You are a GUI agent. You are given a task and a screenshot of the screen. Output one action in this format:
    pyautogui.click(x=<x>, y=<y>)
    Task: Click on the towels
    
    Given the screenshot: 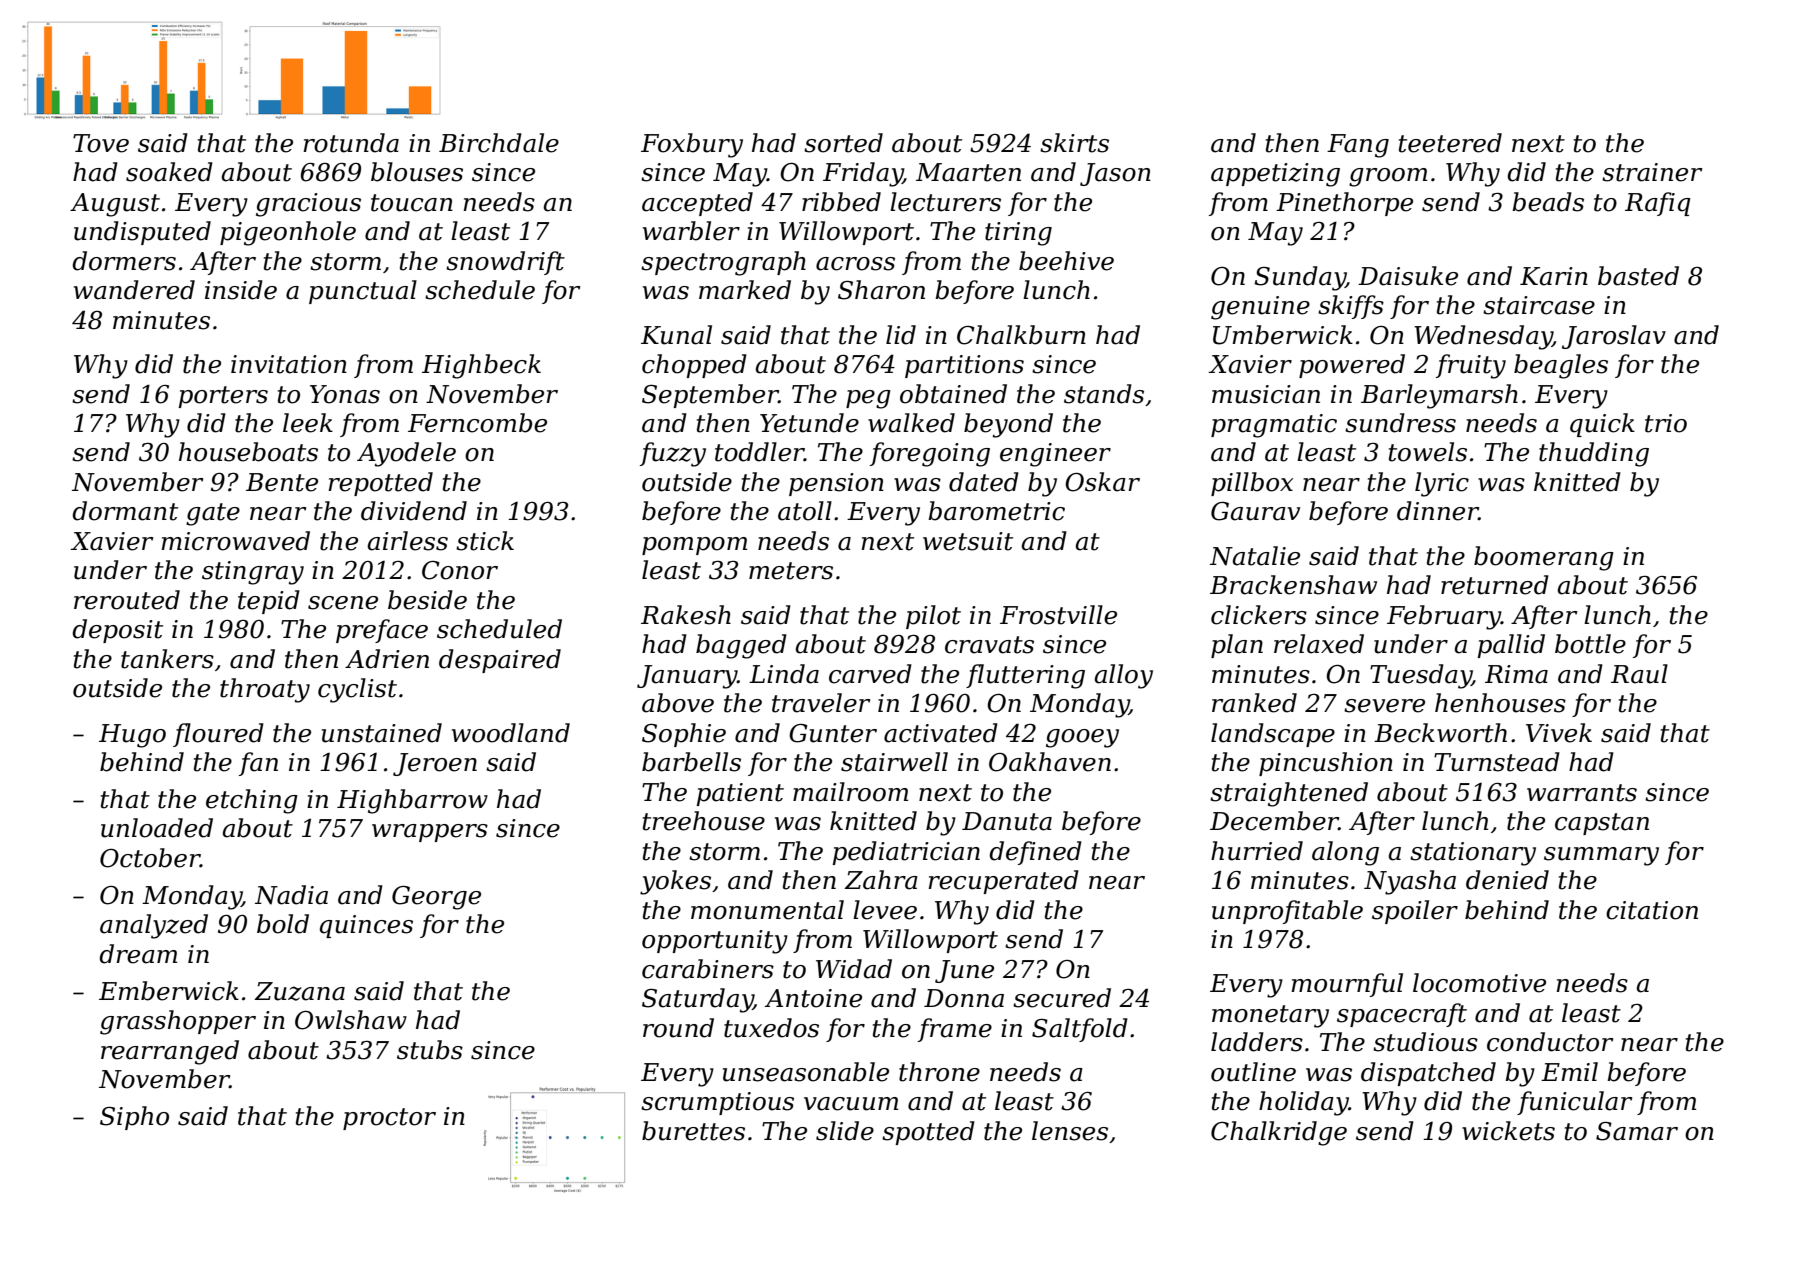 What is the action you would take?
    pyautogui.click(x=1428, y=452)
